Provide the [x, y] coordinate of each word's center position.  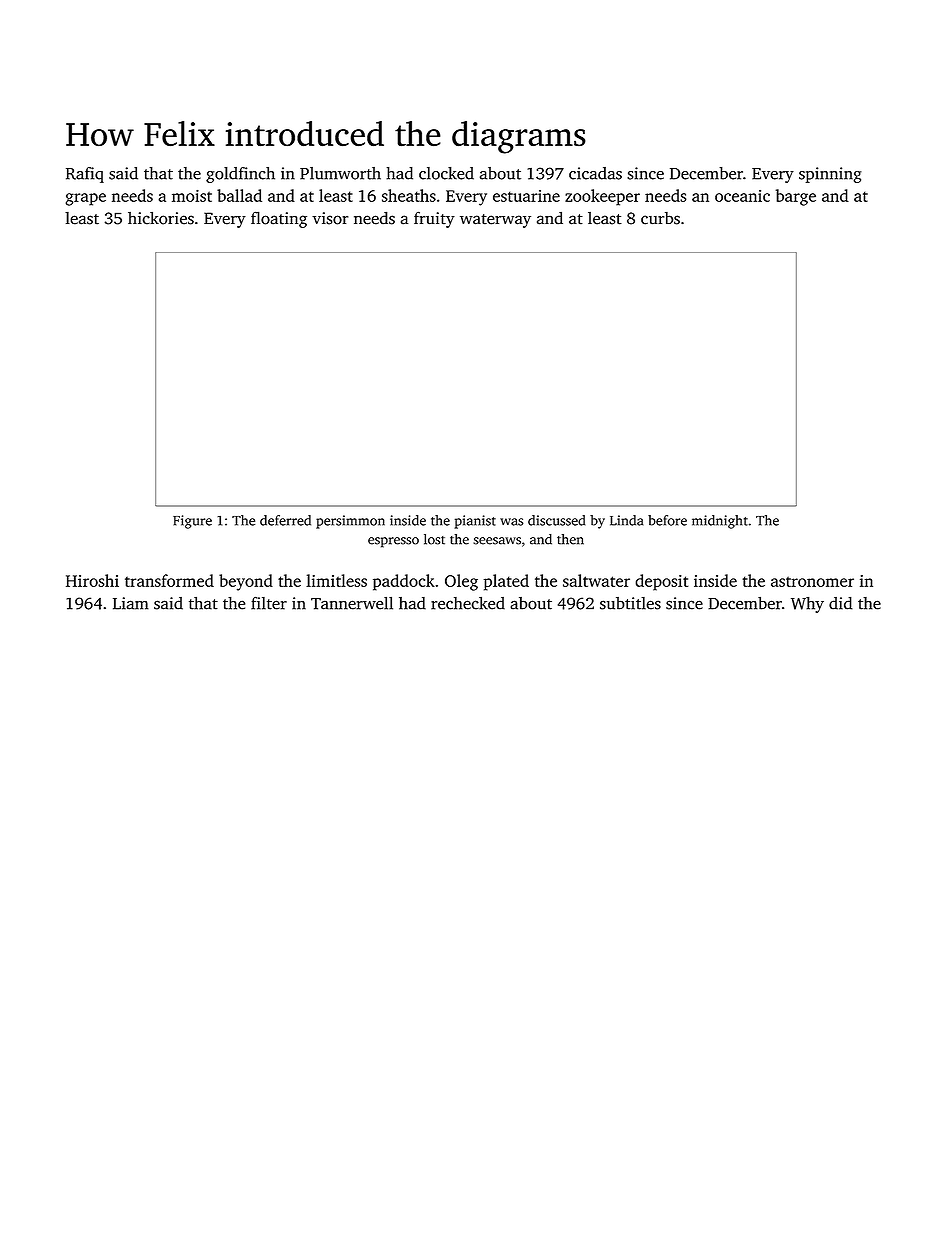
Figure [192, 522]
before [667, 520]
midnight [720, 522]
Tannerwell [352, 603]
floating [279, 219]
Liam [131, 603]
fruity [434, 219]
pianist [475, 522]
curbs [660, 218]
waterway [495, 221]
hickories [161, 218]
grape [86, 199]
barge [796, 197]
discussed [556, 520]
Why [807, 605]
